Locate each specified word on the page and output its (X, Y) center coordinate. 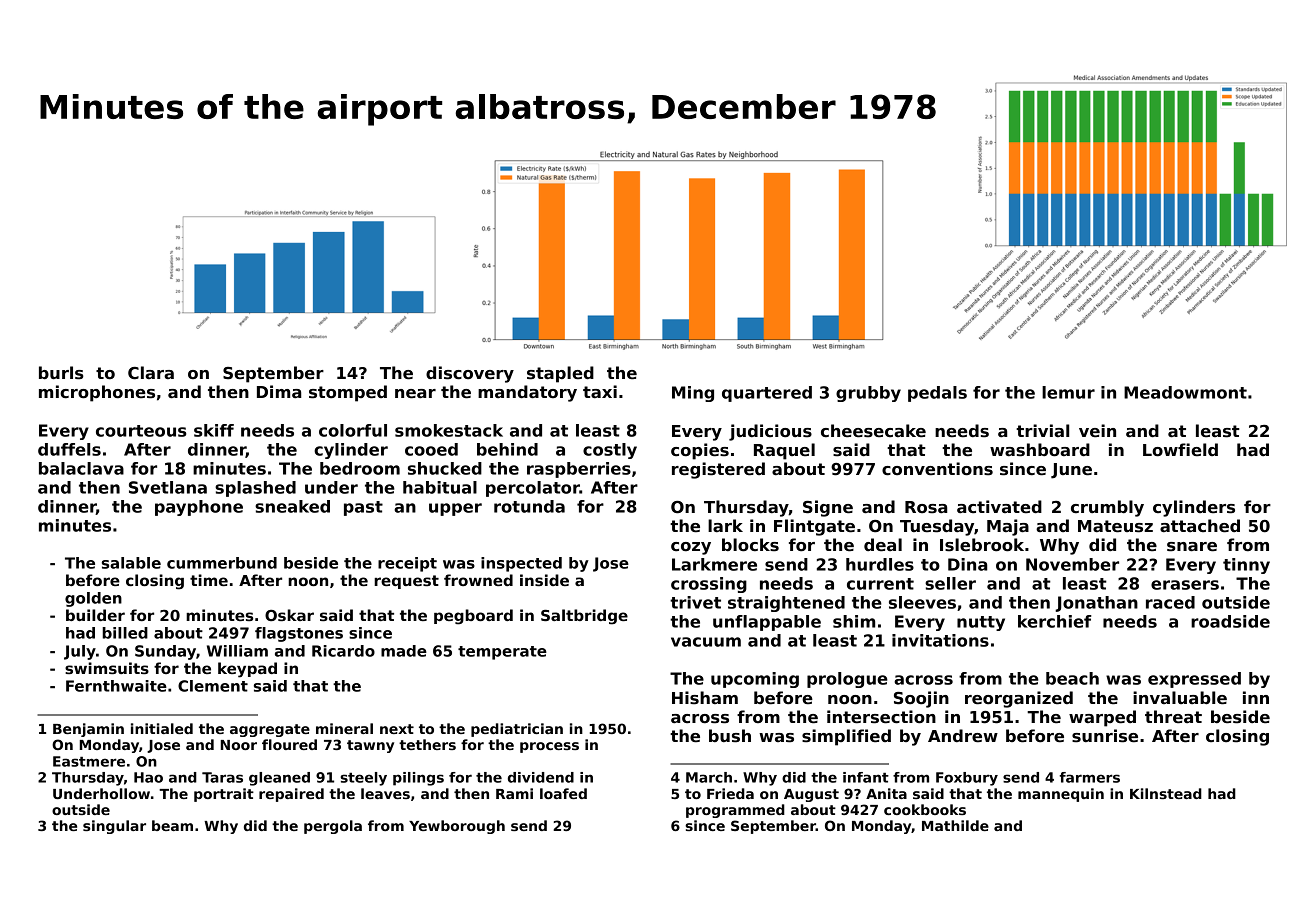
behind (507, 449)
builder (95, 615)
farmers (1089, 777)
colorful (353, 430)
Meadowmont (1185, 392)
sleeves (922, 602)
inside (544, 580)
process (549, 747)
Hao (148, 777)
